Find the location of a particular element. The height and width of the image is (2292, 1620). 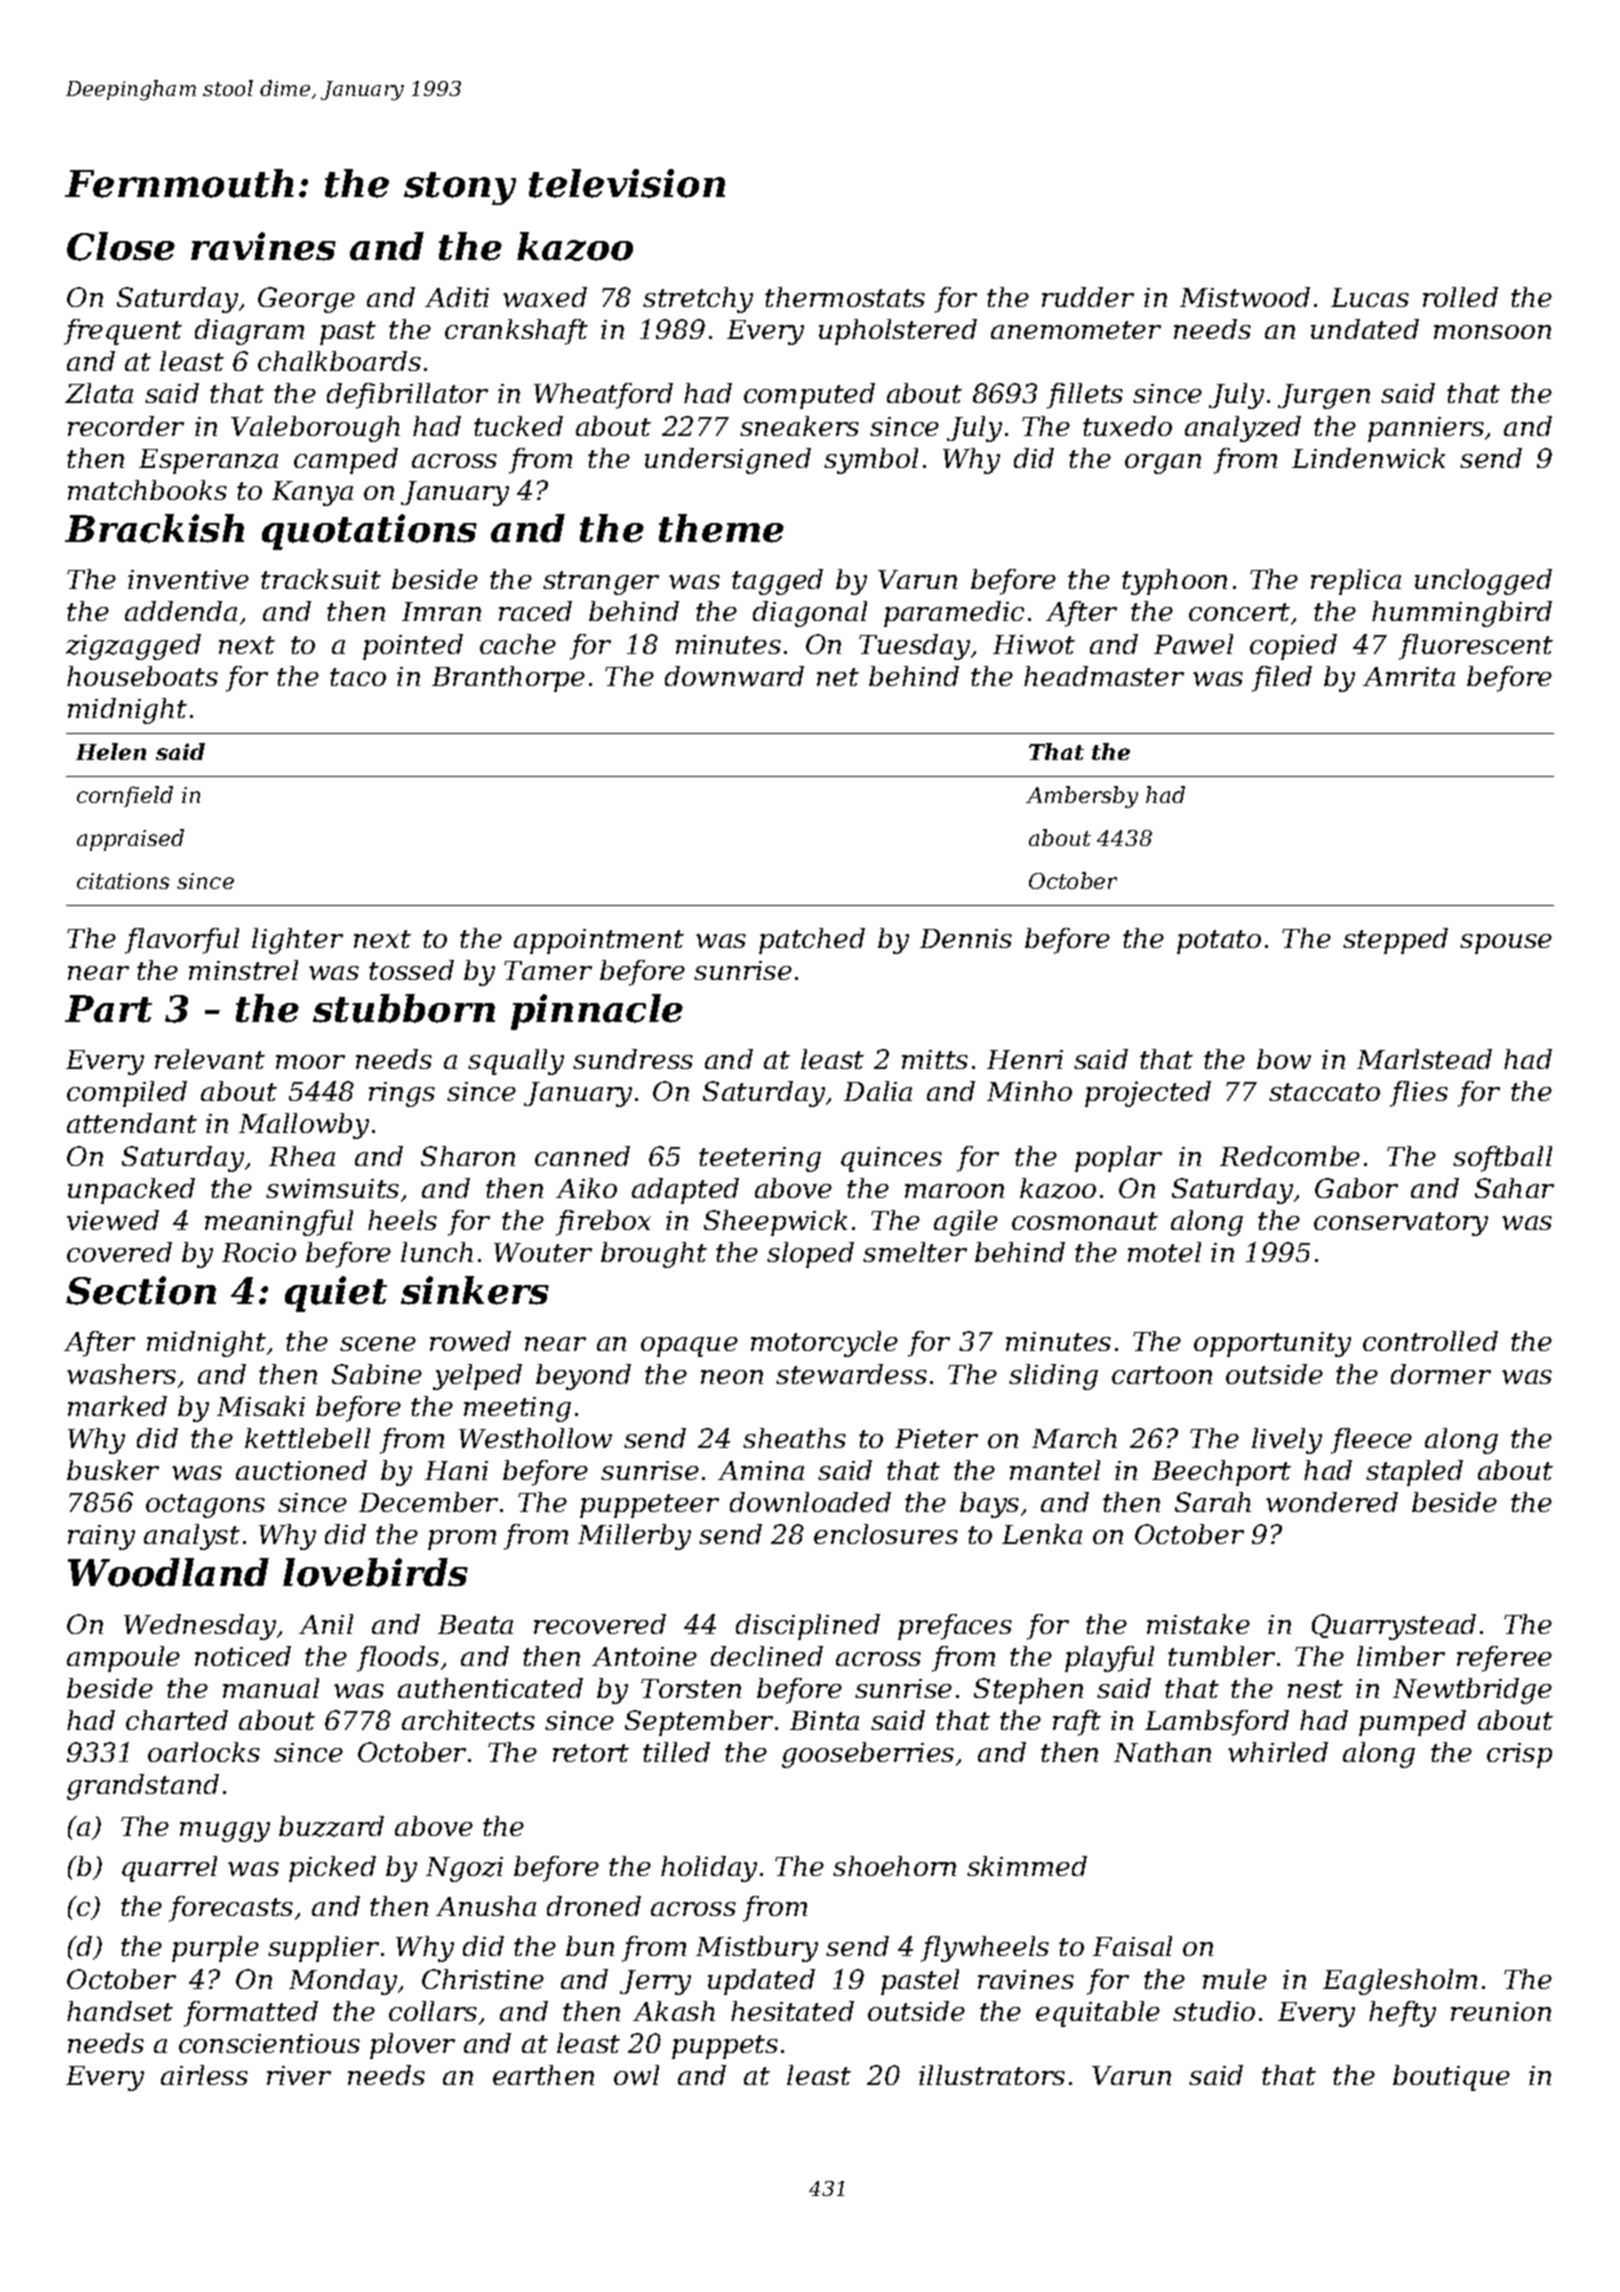

net is located at coordinates (838, 677).
